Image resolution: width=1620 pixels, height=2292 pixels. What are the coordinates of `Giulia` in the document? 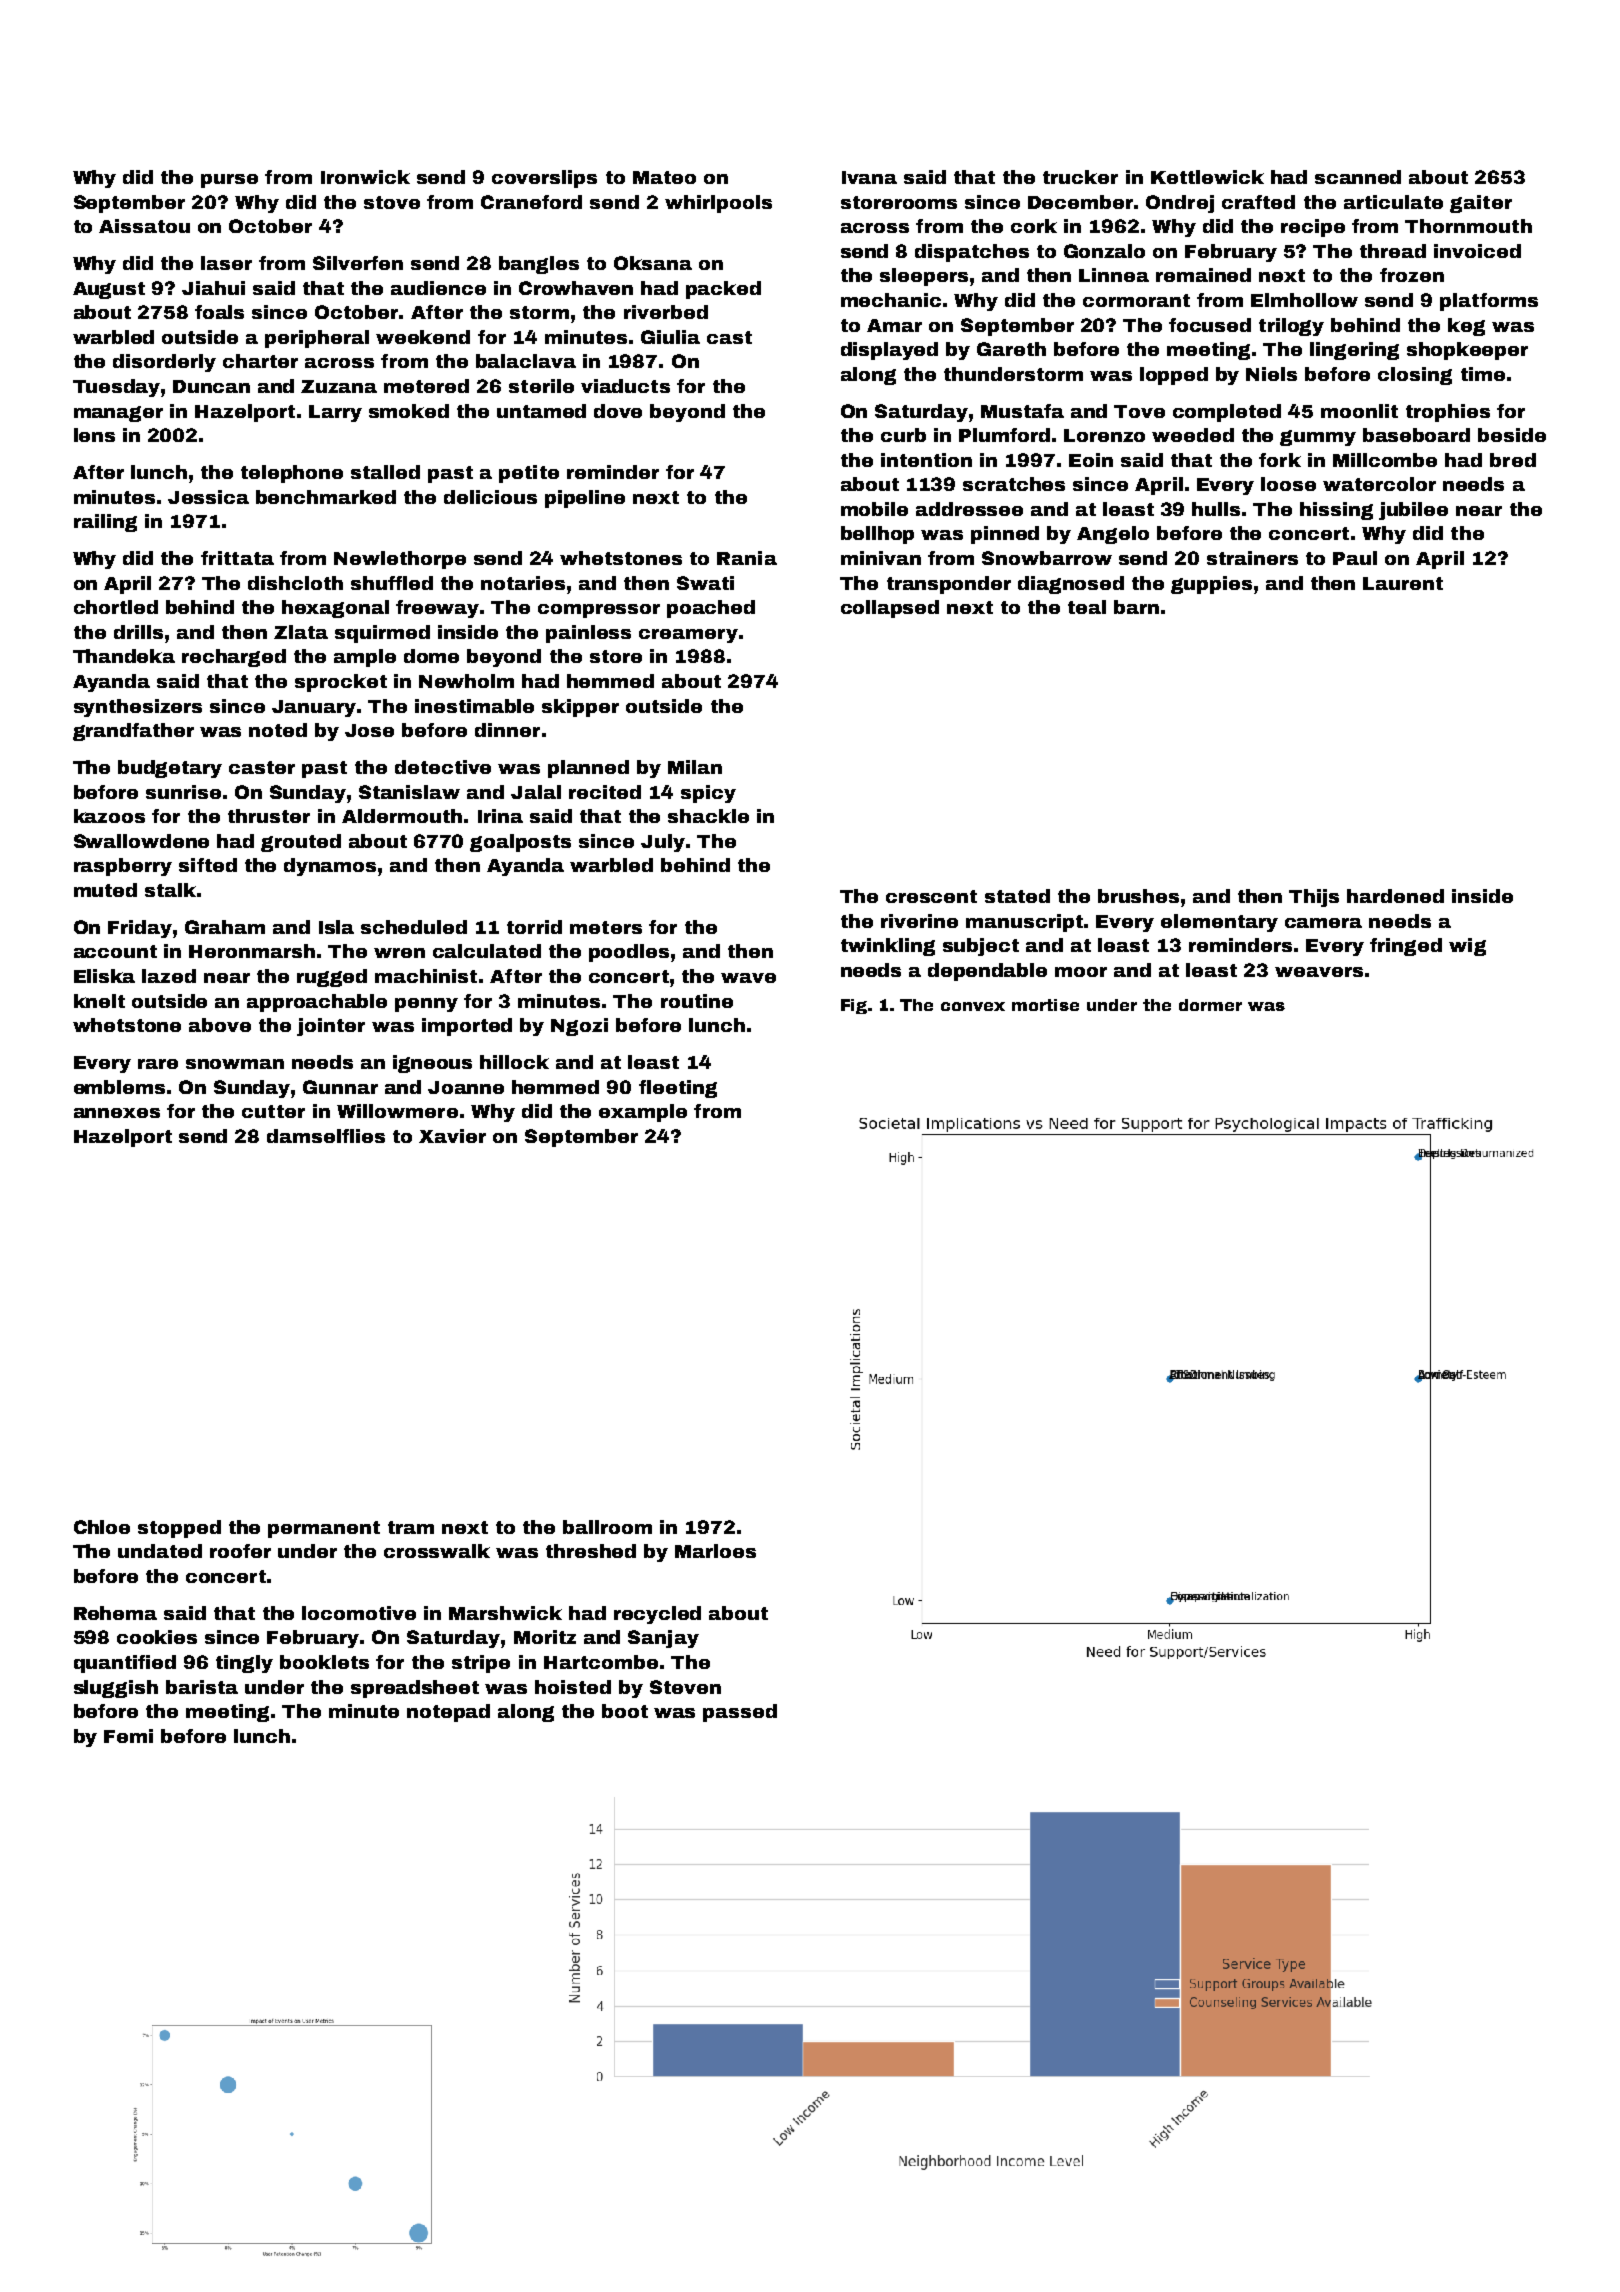 It's located at (670, 337).
